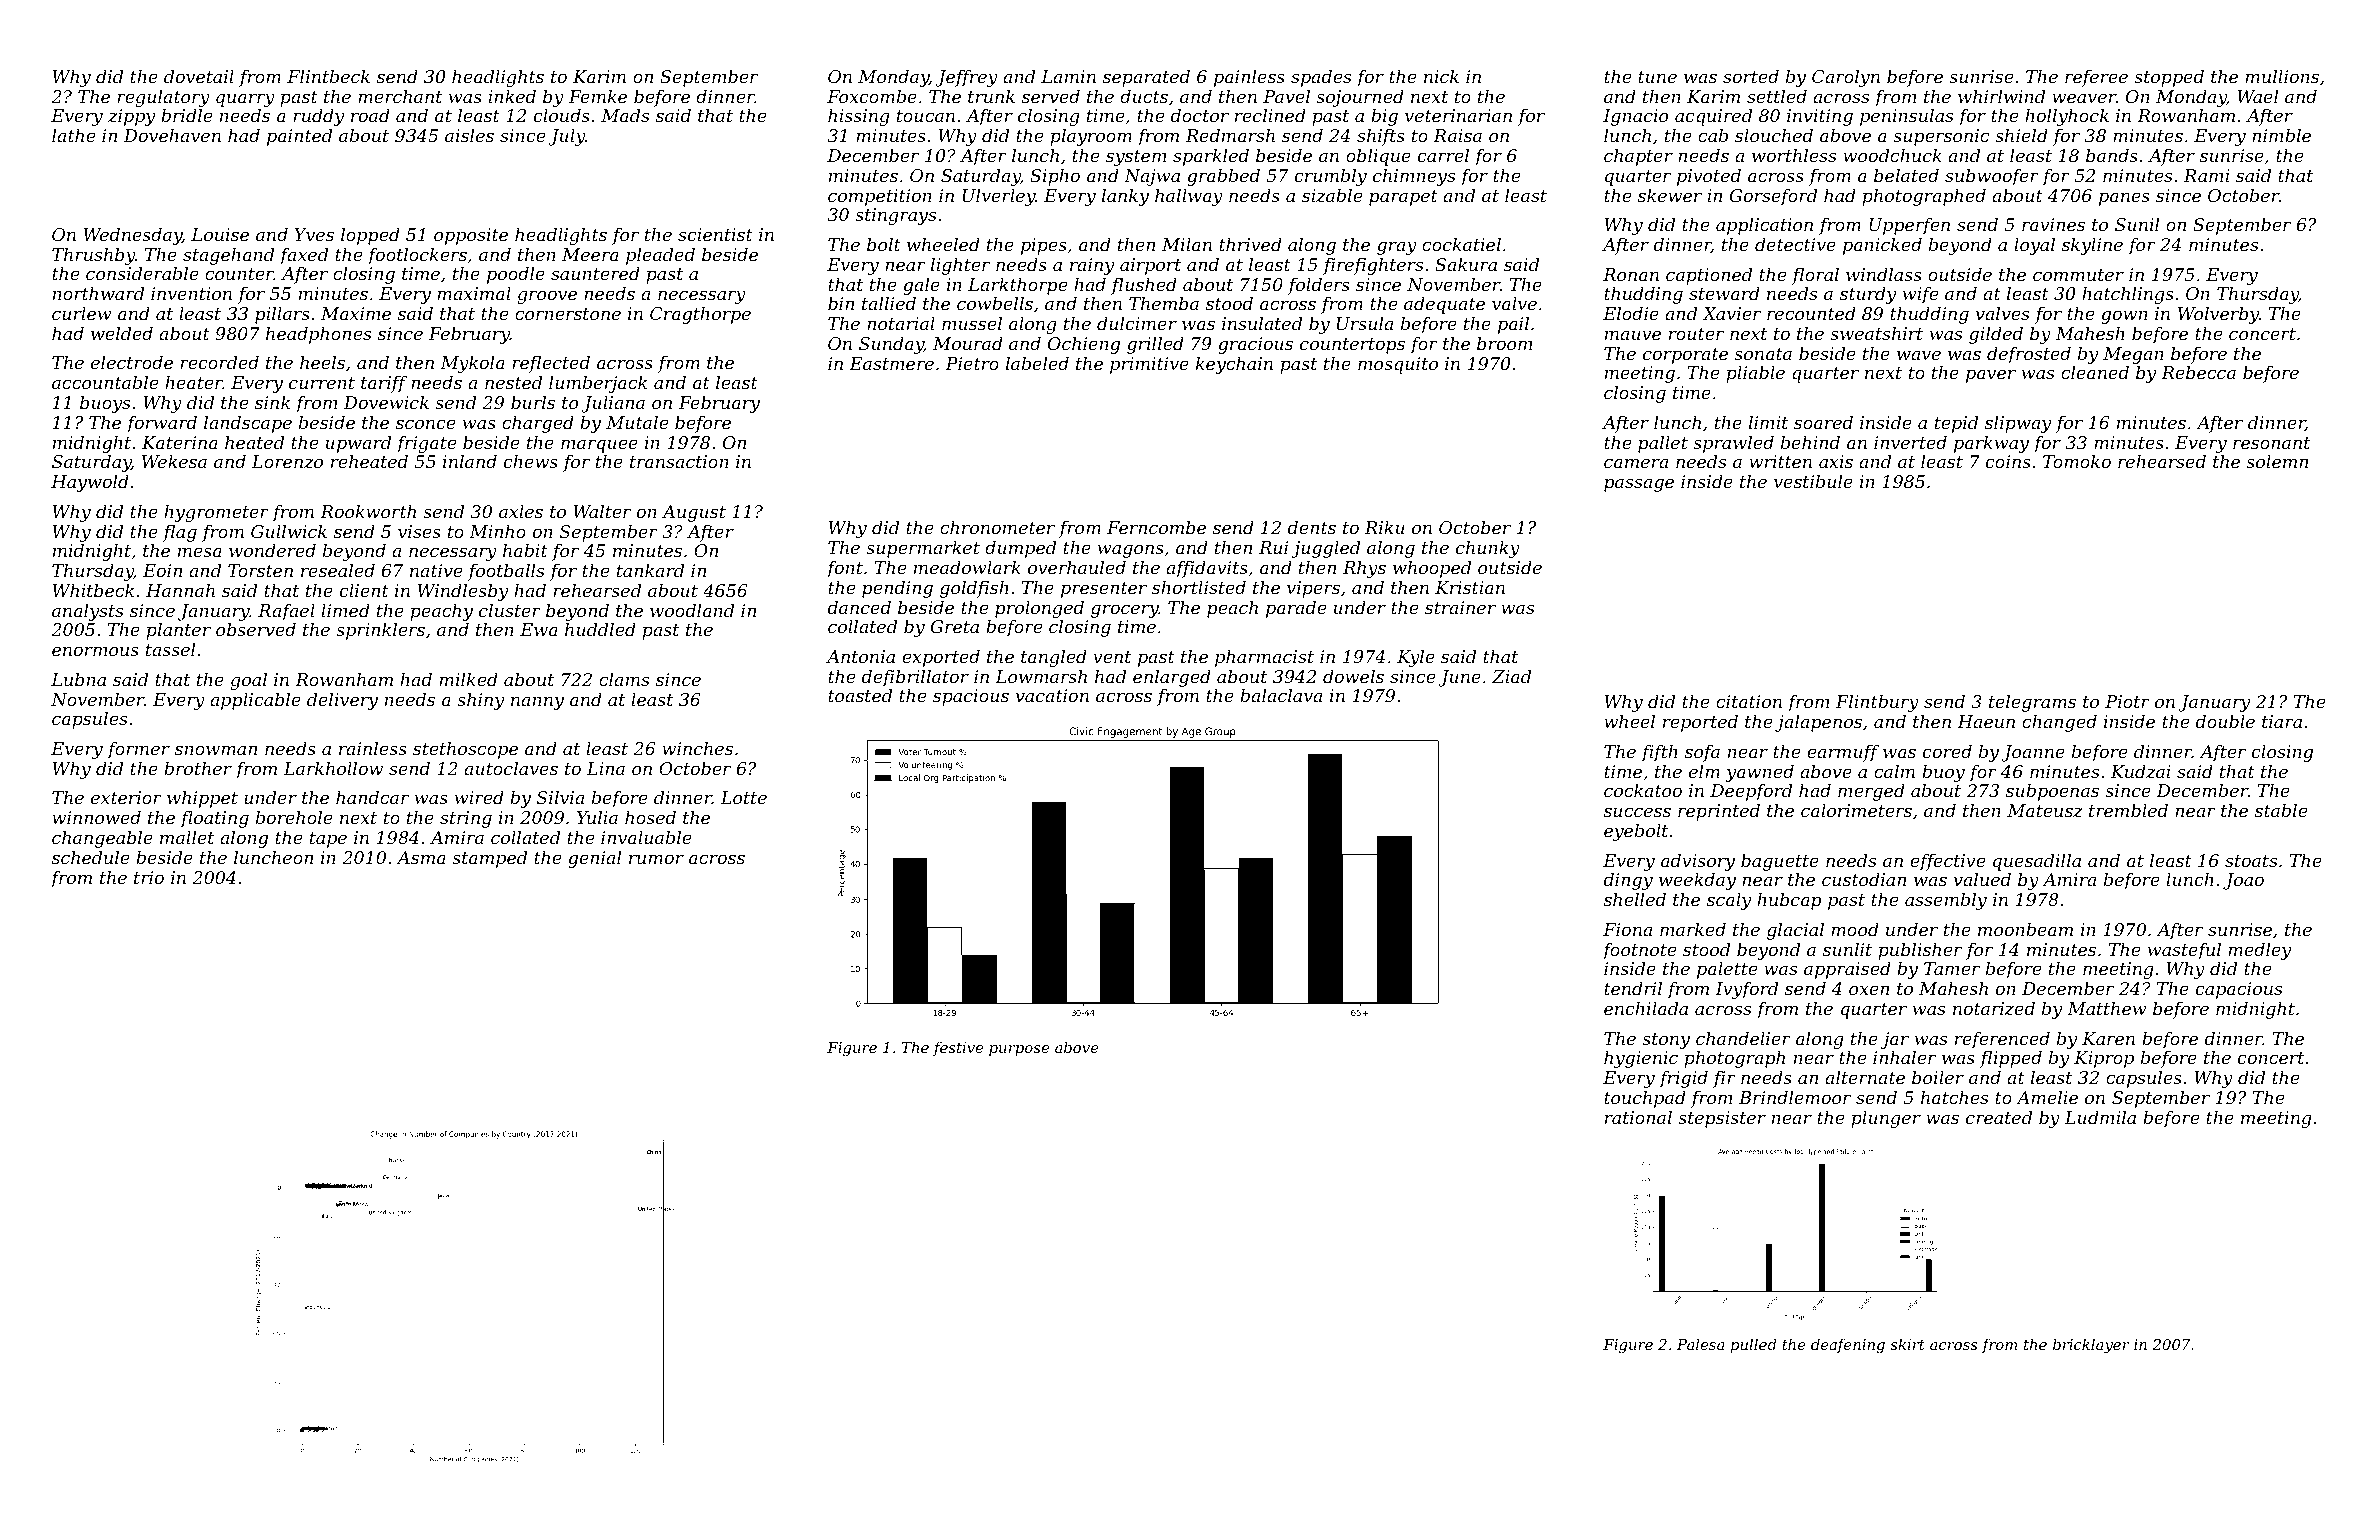  What do you see at coordinates (958, 1049) in the screenshot?
I see `festive` at bounding box center [958, 1049].
